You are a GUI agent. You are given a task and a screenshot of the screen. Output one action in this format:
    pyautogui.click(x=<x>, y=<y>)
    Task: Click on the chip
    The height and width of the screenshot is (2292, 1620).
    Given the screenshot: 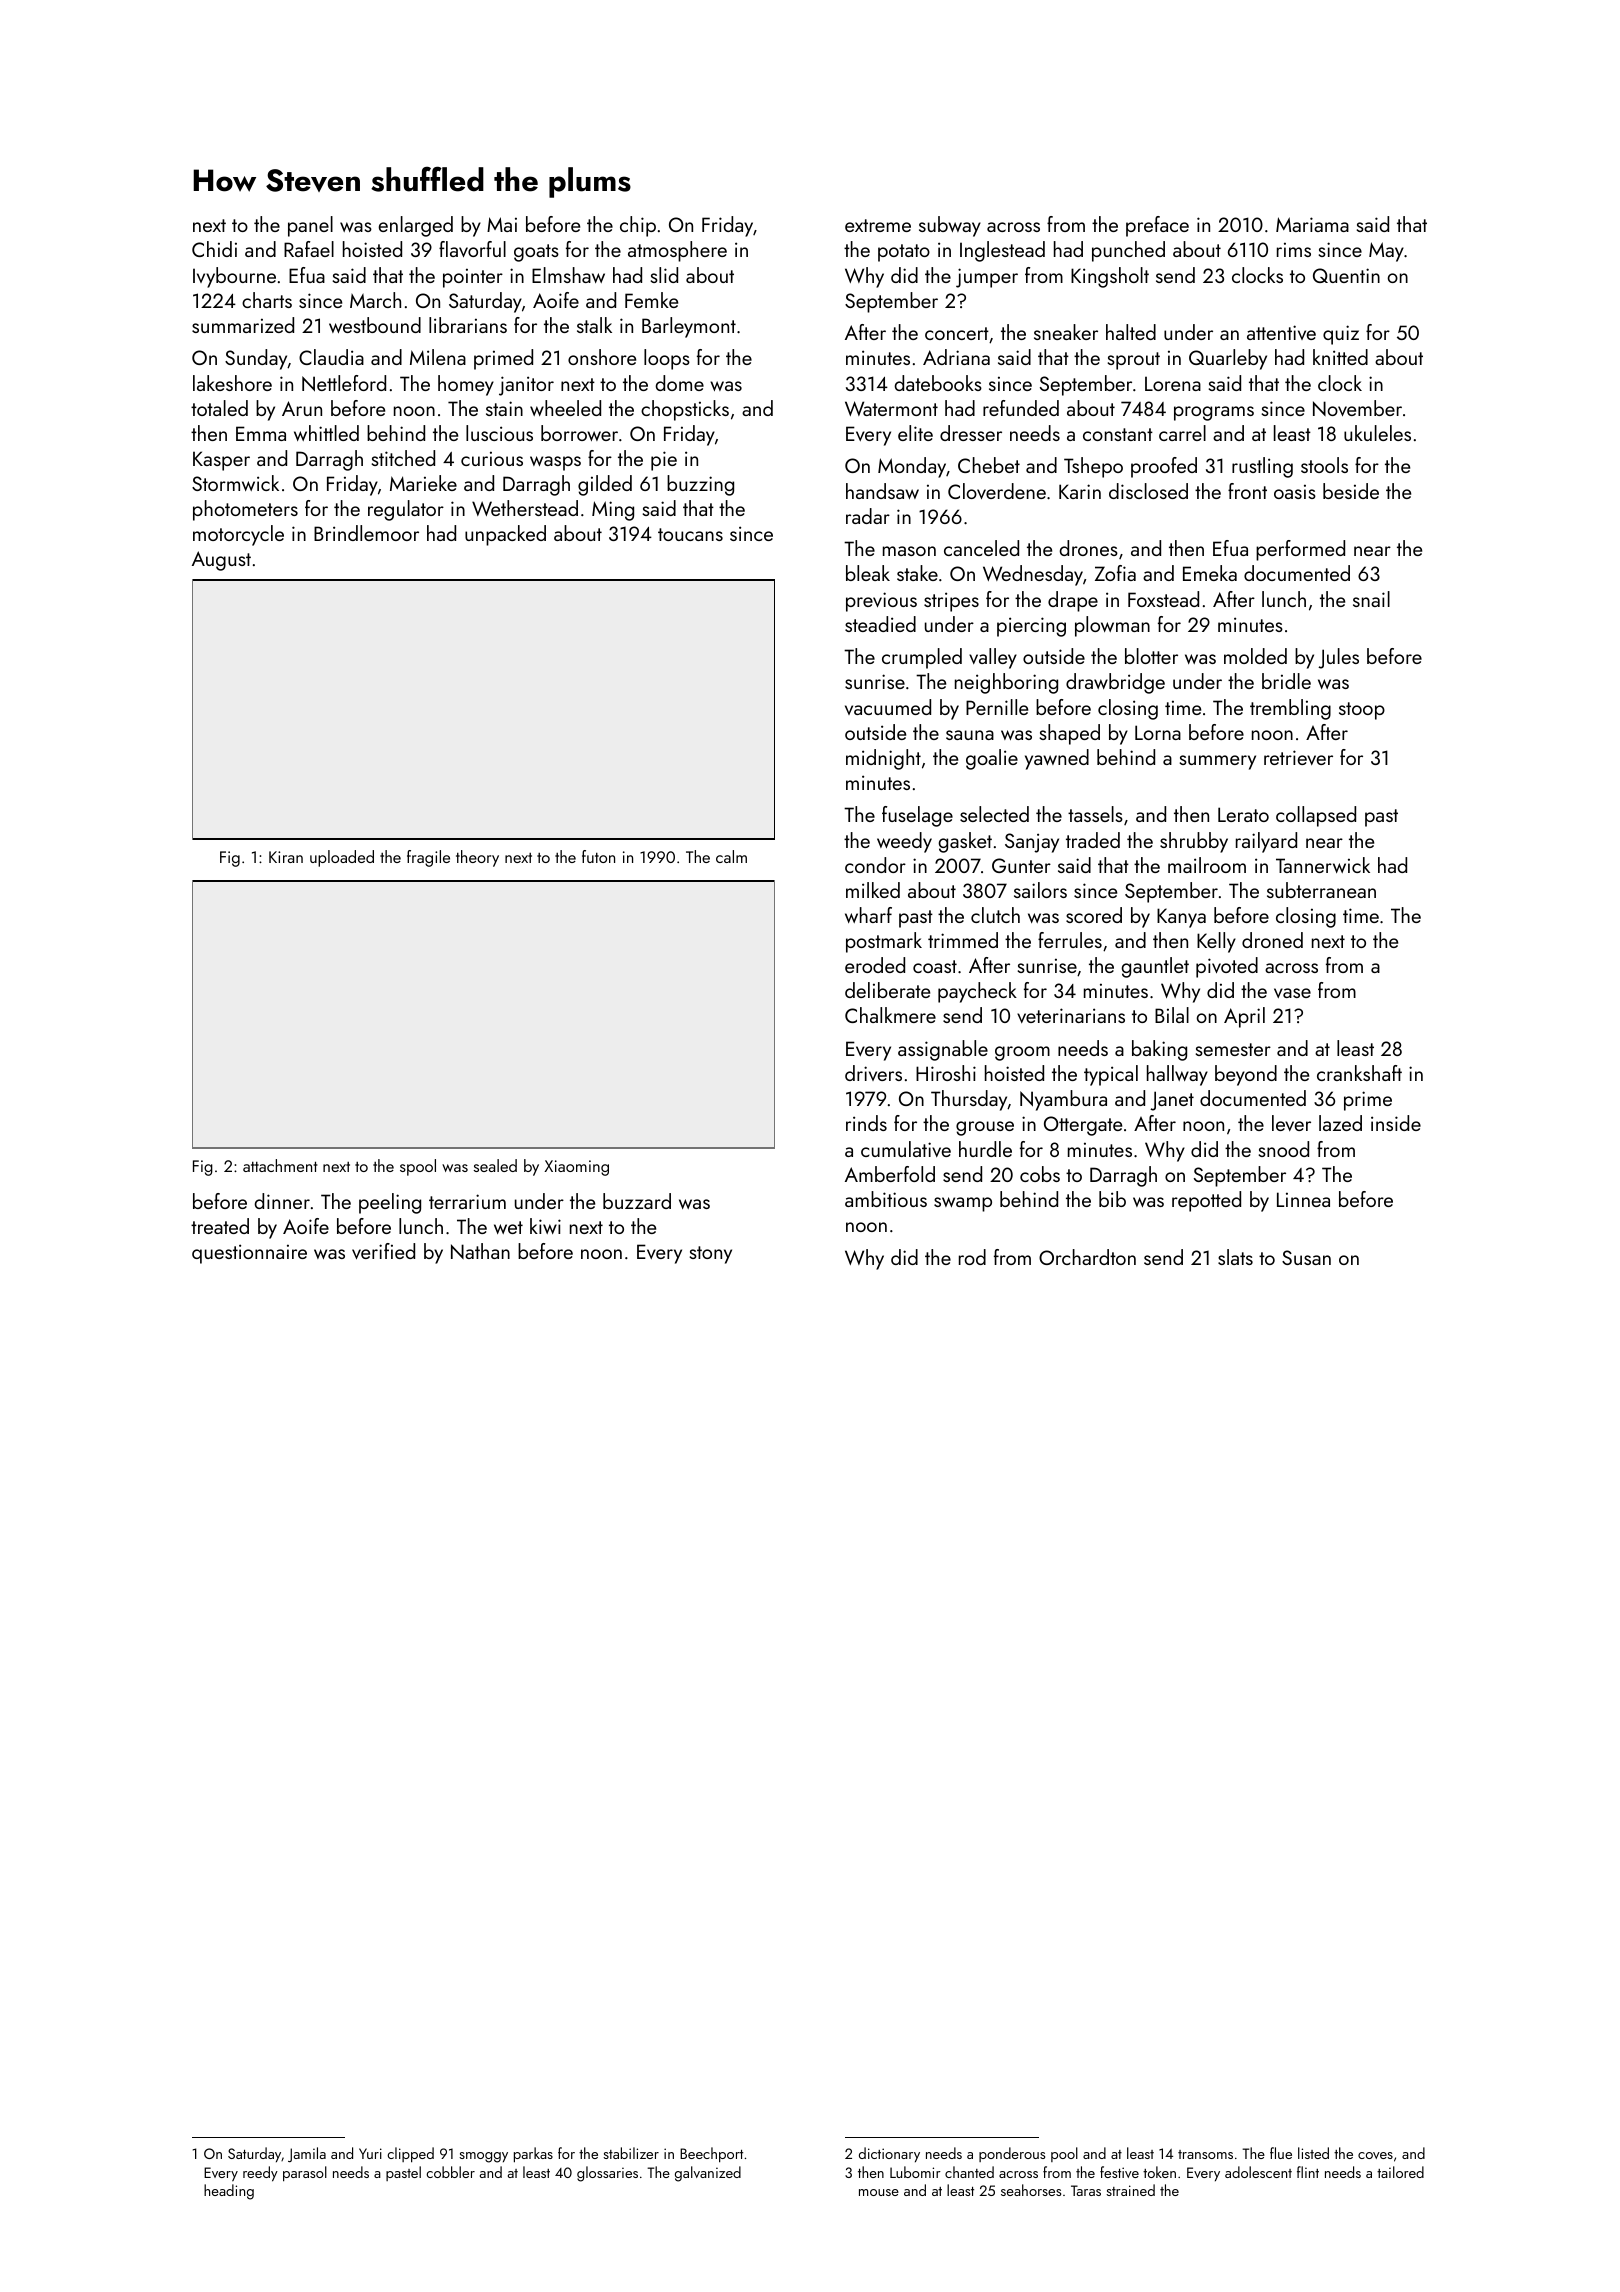 What is the action you would take?
    pyautogui.click(x=638, y=226)
